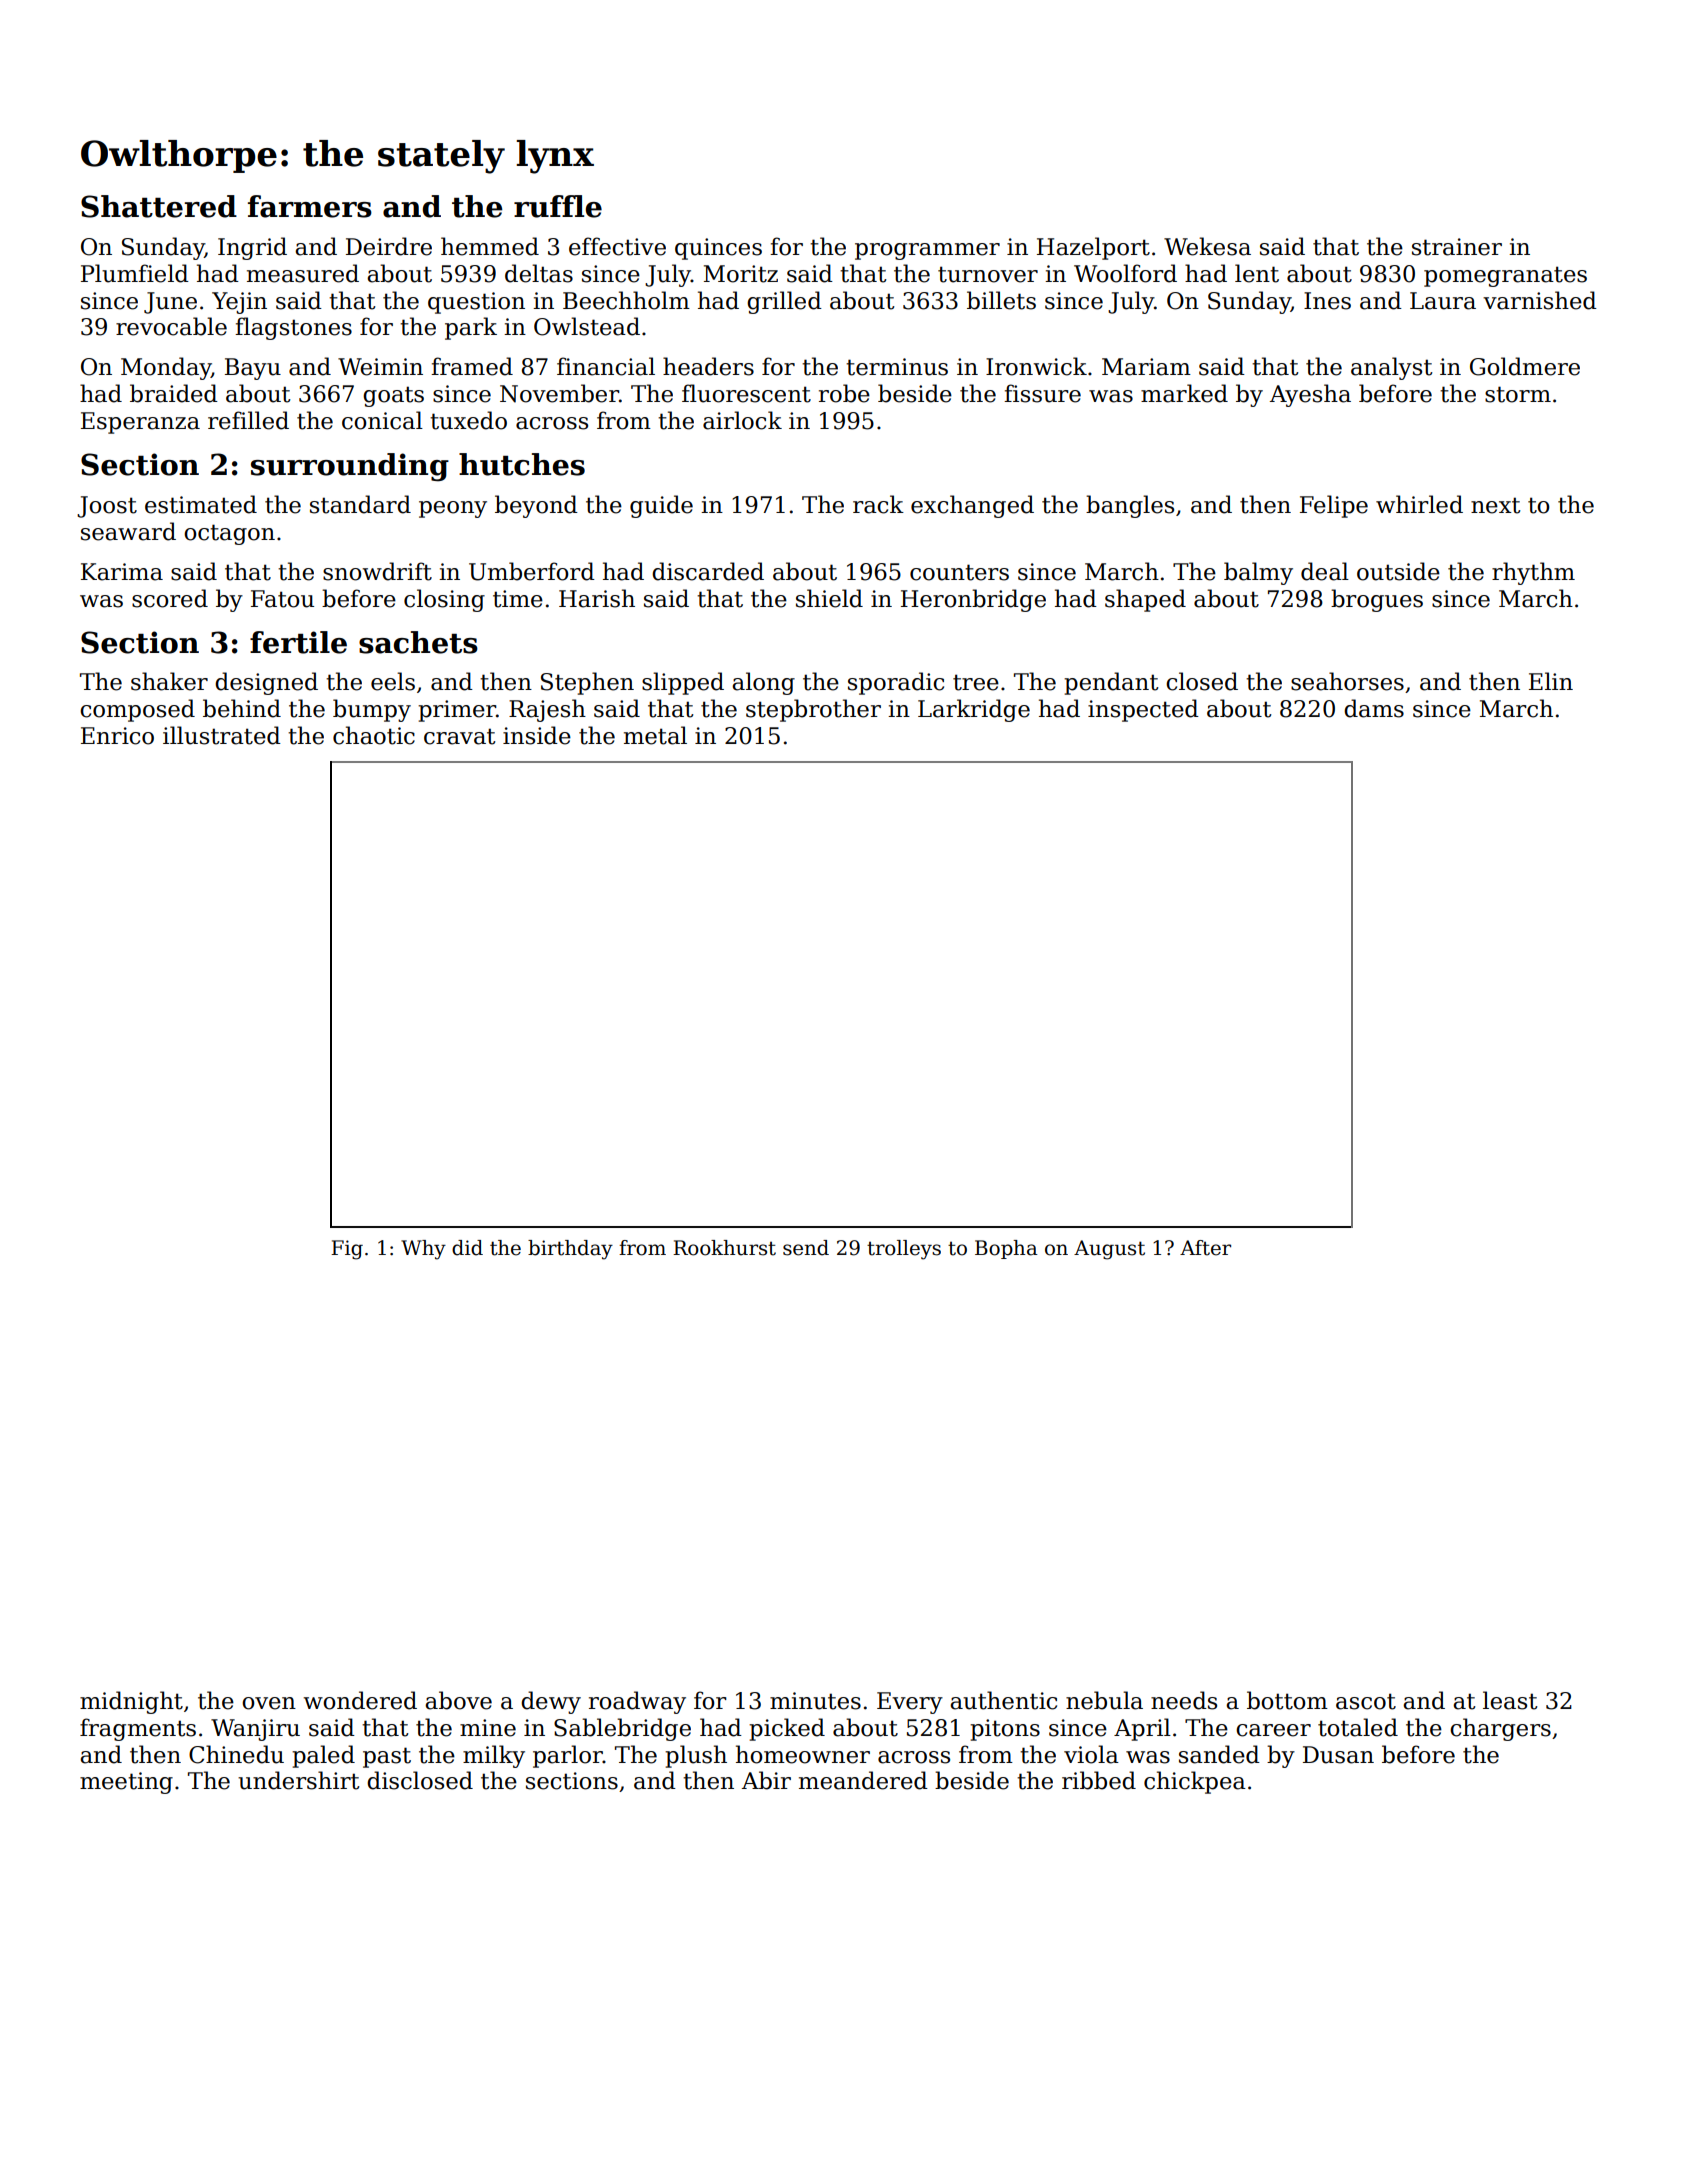  I want to click on Larkridge, so click(974, 710).
